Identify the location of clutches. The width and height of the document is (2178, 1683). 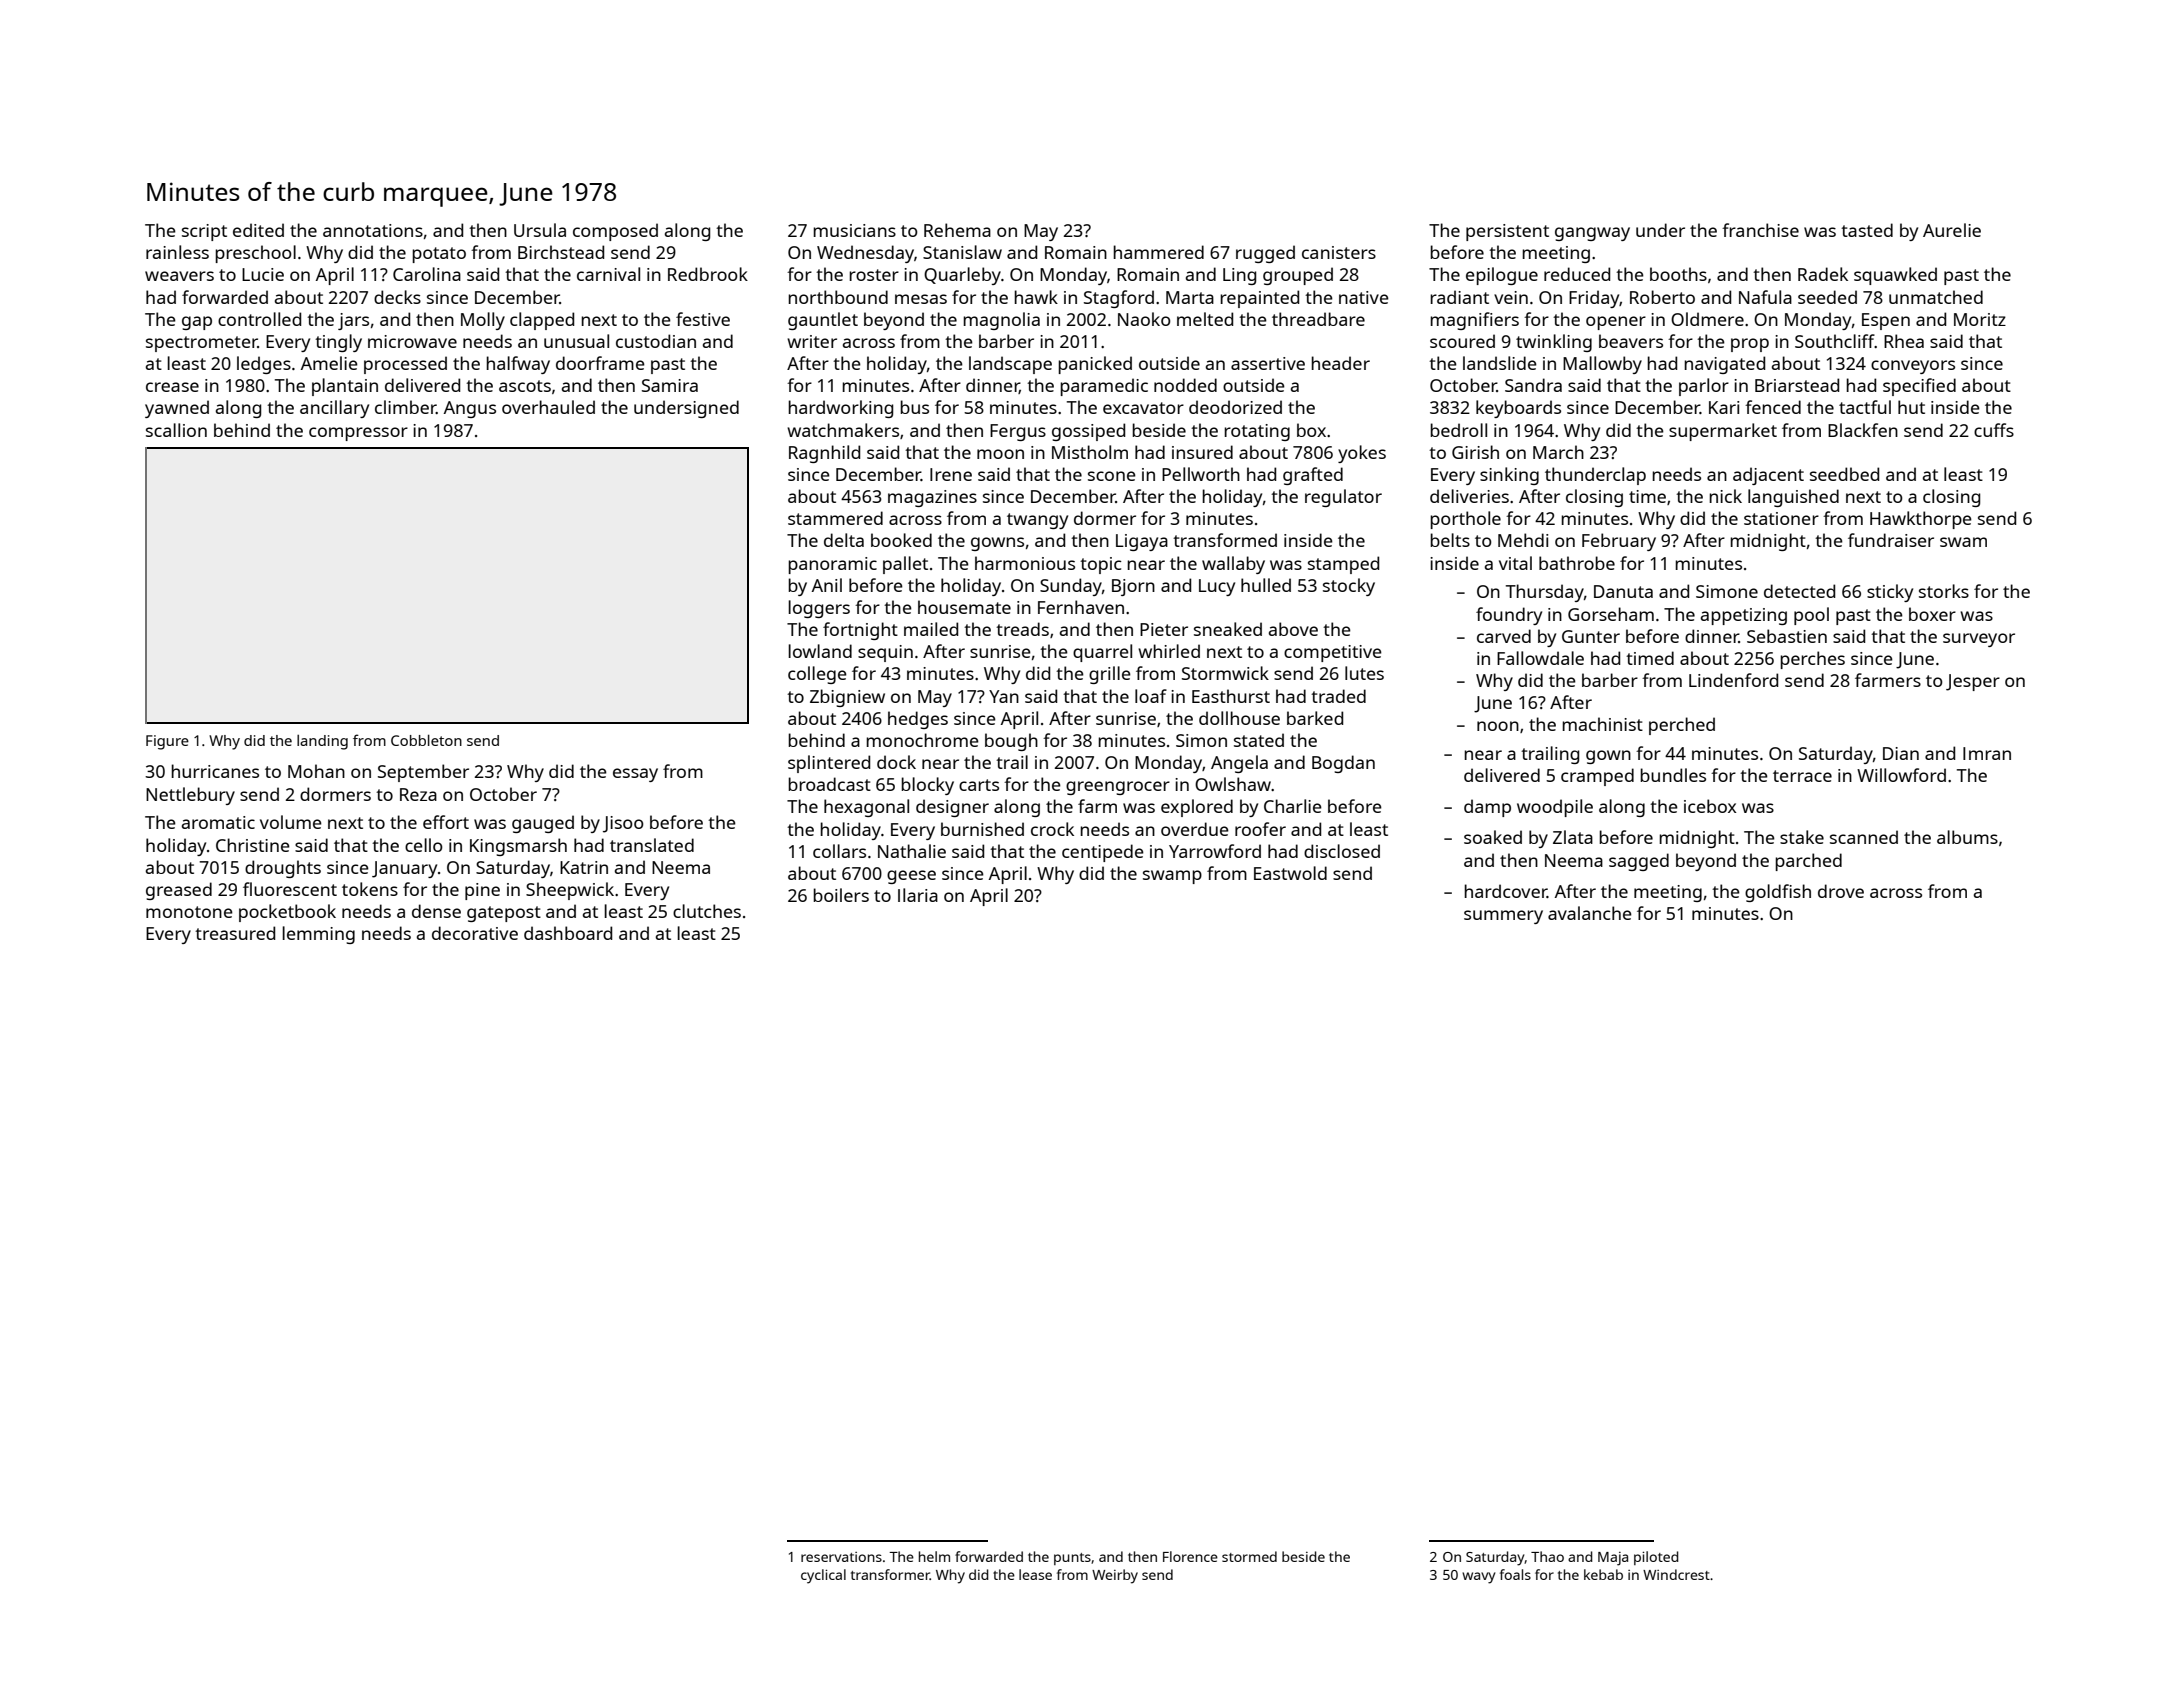
(707, 911).
